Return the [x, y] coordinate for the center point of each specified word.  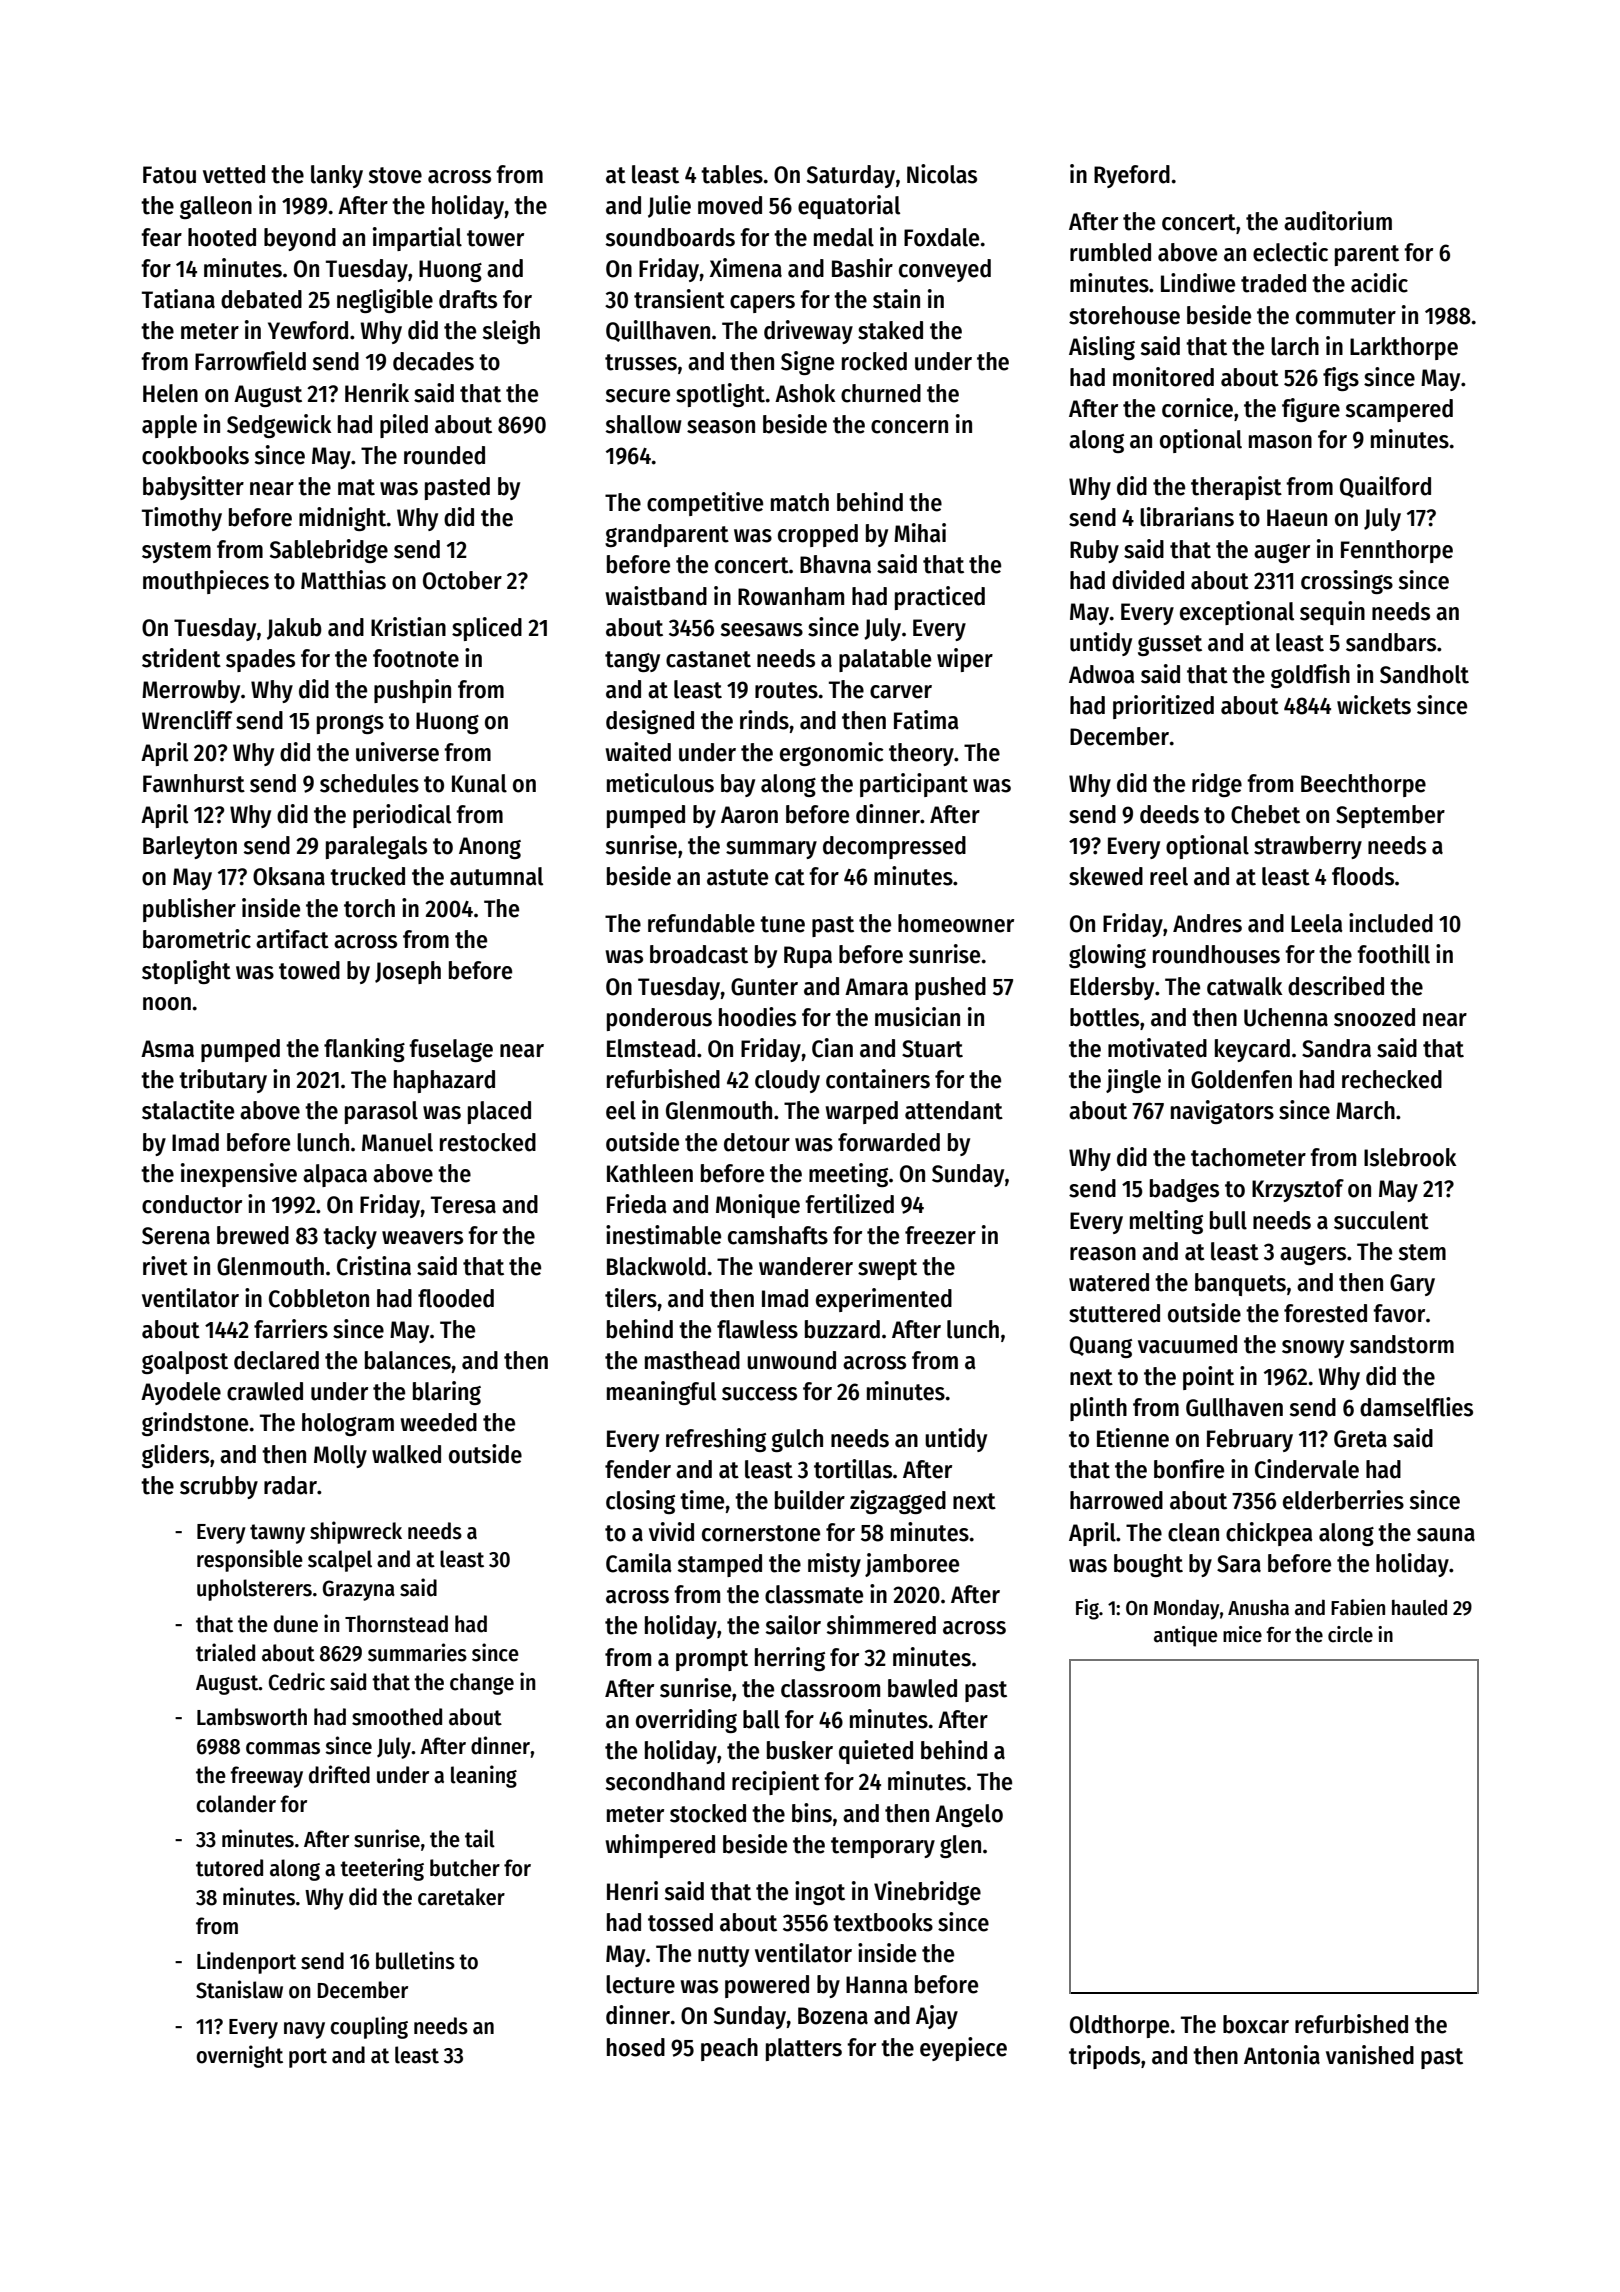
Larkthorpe [1404, 348]
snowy [1313, 1349]
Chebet [1265, 814]
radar [290, 1485]
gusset [1170, 645]
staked [890, 330]
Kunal [479, 783]
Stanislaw [239, 1989]
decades [433, 361]
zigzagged [898, 1502]
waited [638, 752]
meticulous [660, 783]
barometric [197, 939]
